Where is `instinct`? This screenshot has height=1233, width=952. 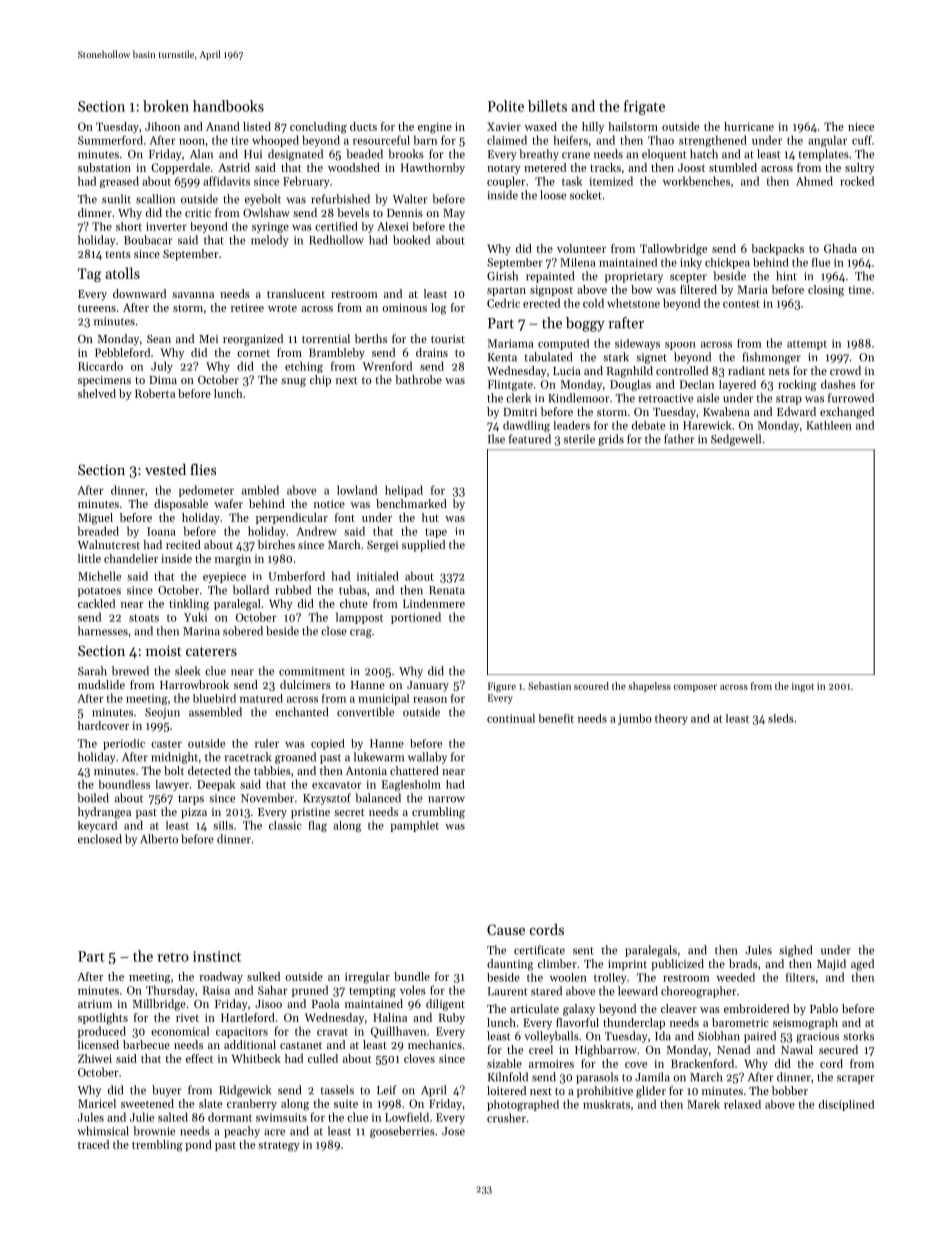
instinct is located at coordinates (217, 956).
